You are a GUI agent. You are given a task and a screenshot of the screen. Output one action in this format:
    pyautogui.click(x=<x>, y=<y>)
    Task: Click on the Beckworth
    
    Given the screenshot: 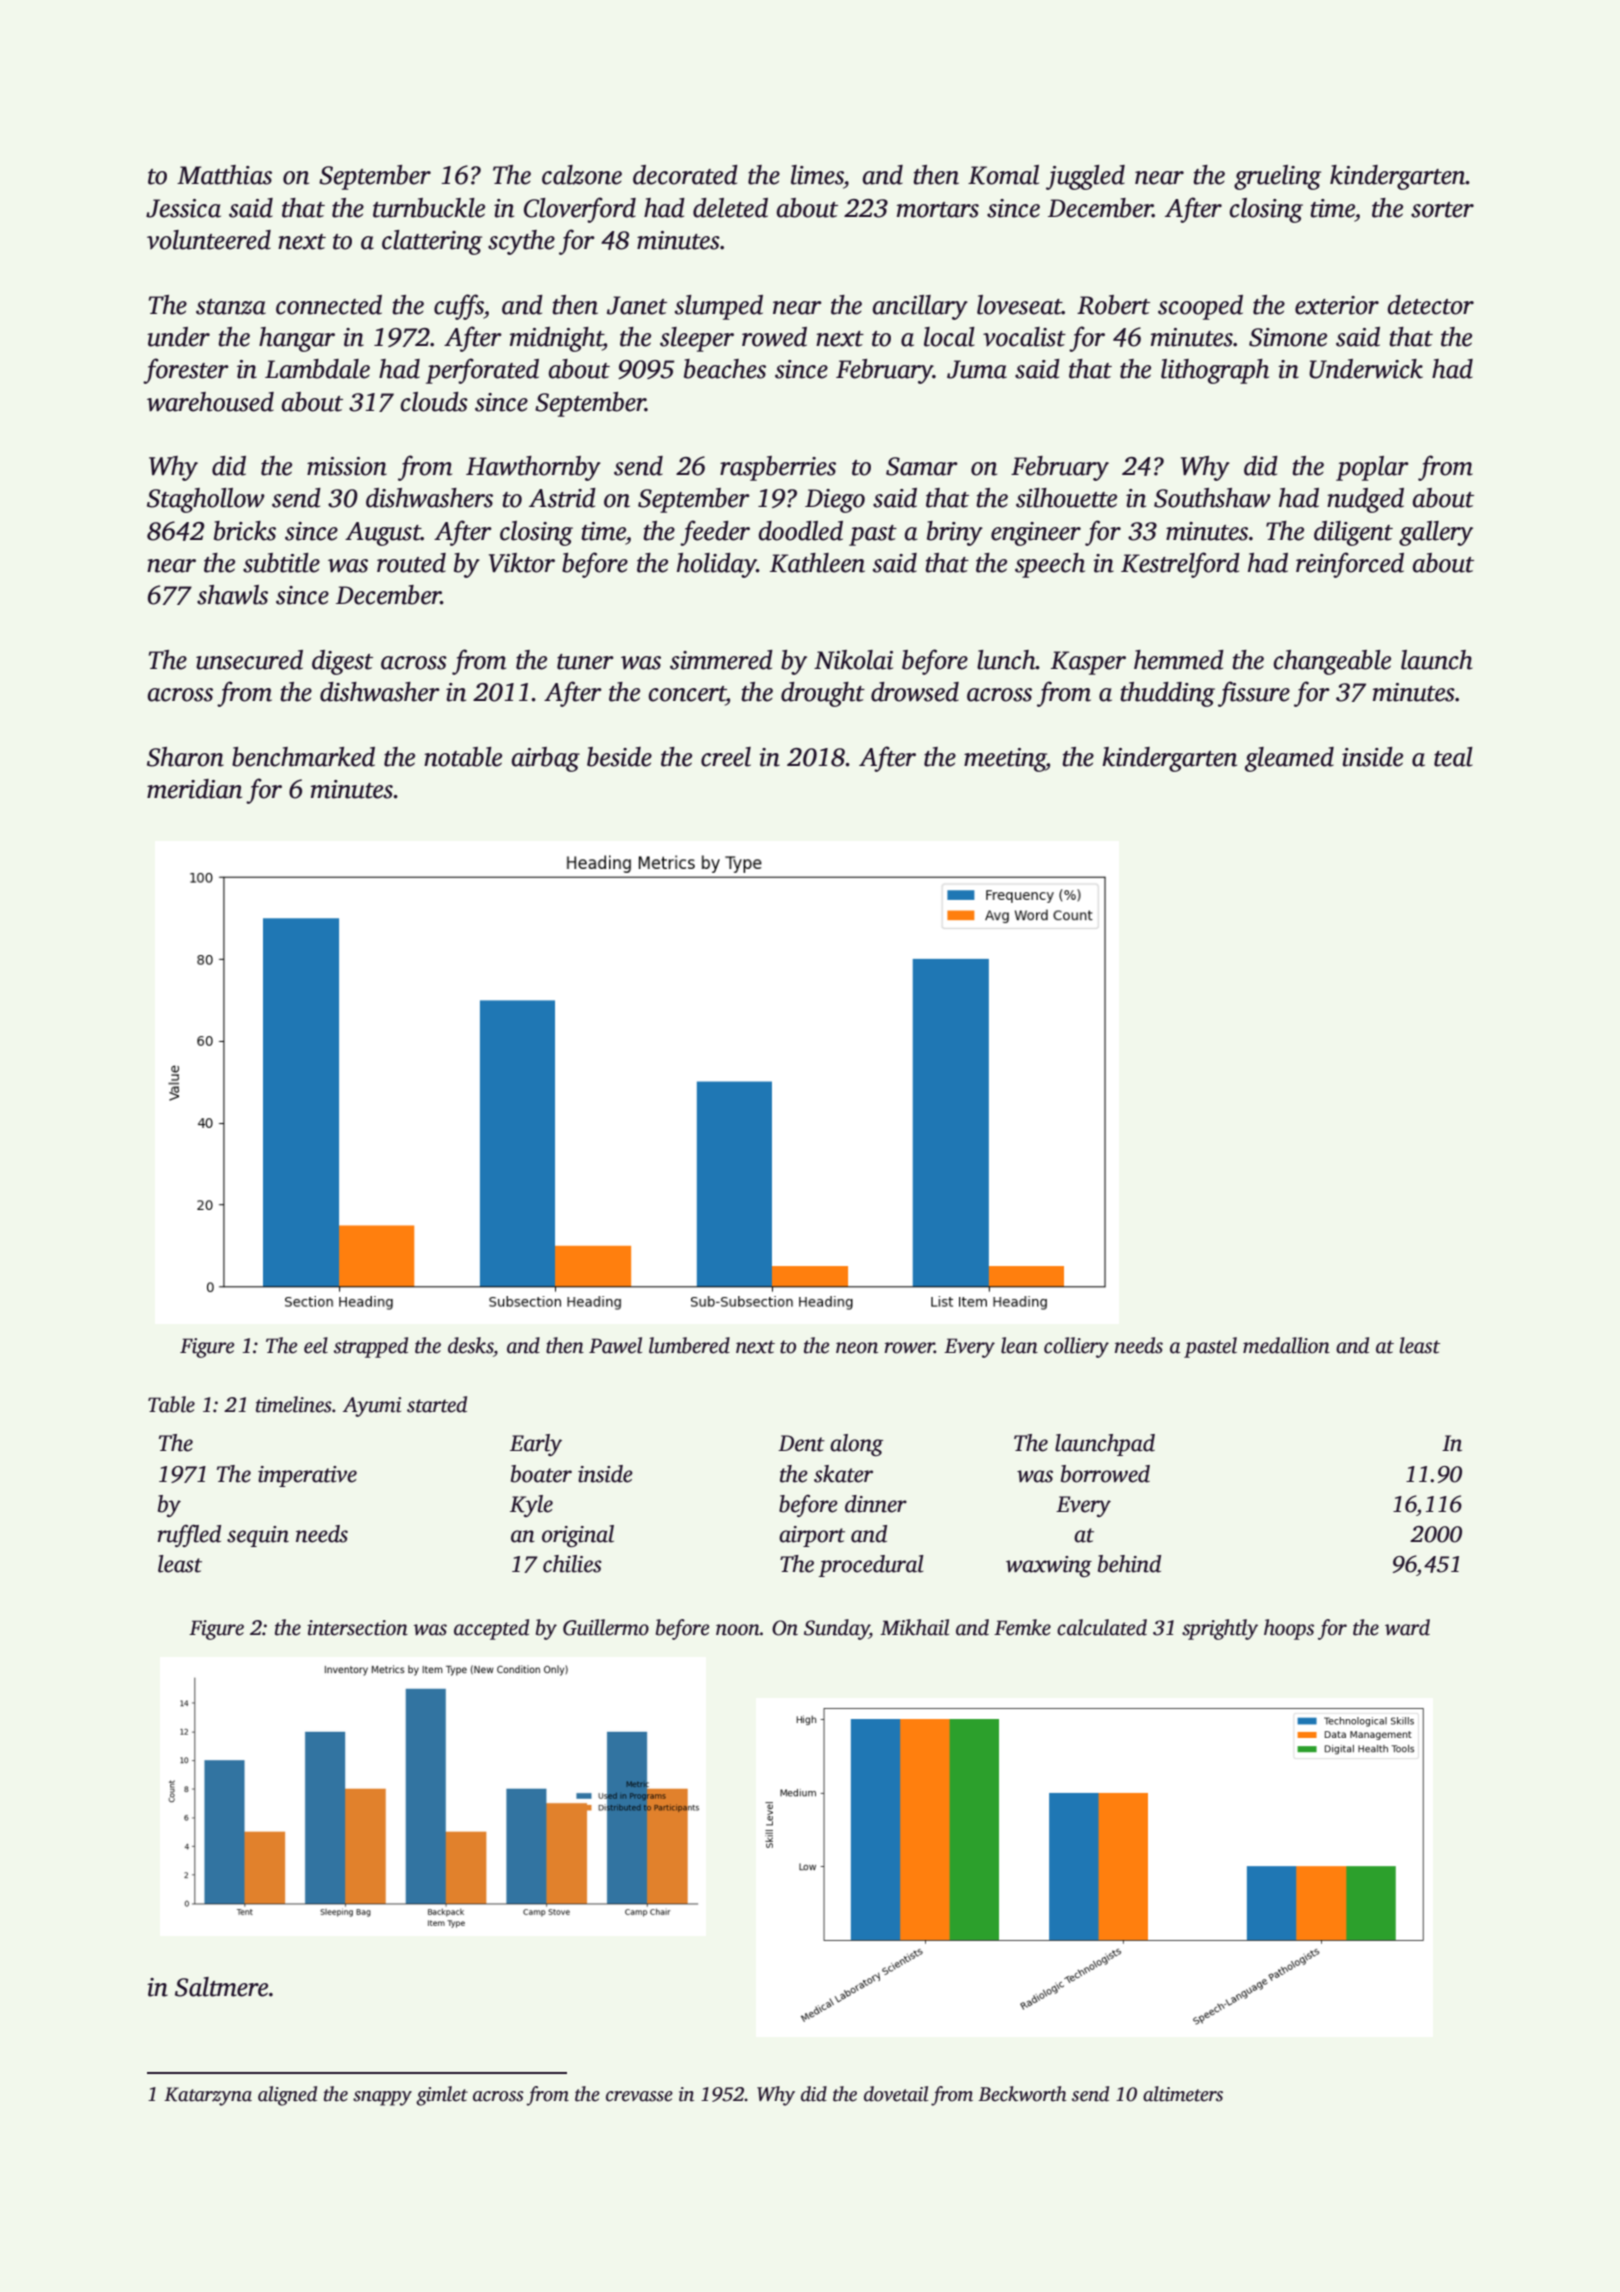 What is the action you would take?
    pyautogui.click(x=1022, y=2094)
